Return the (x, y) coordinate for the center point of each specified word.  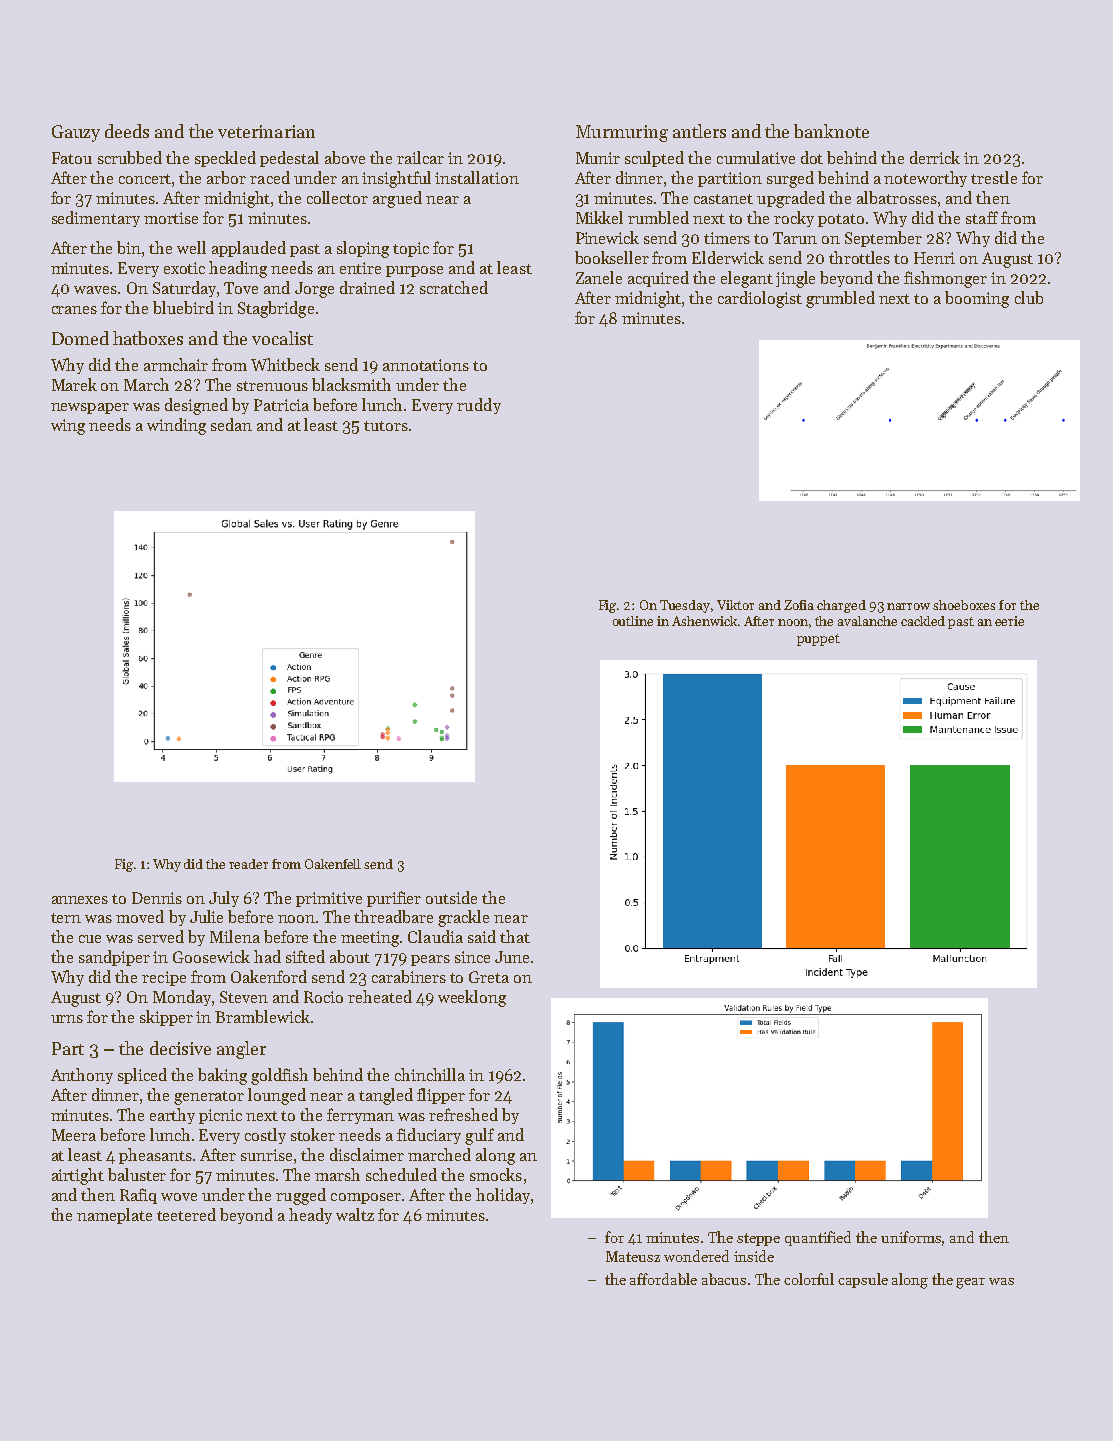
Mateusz (633, 1256)
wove (179, 1197)
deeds (127, 131)
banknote (831, 131)
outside (451, 897)
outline (633, 621)
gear (970, 1283)
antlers (699, 131)
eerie (1009, 621)
